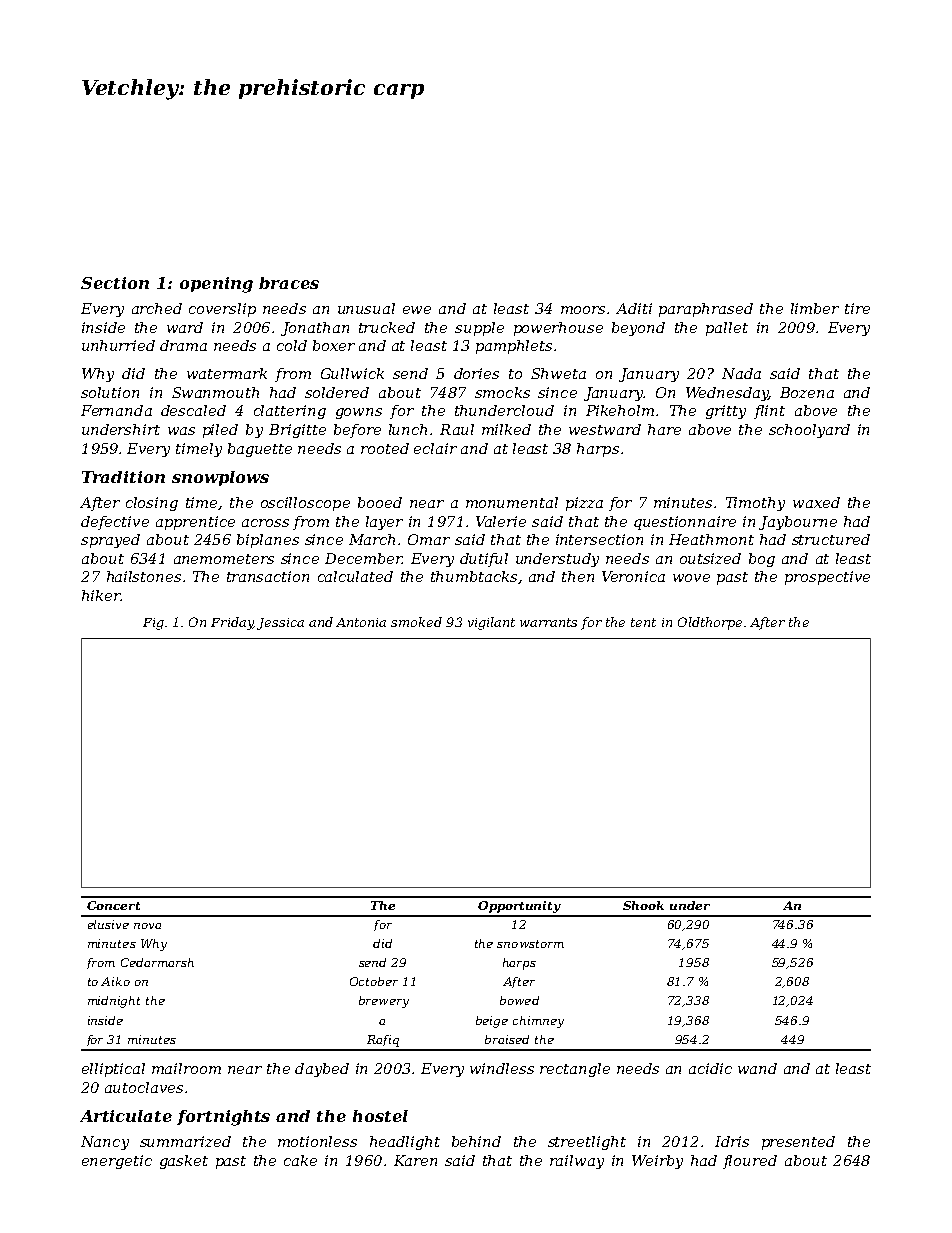 This screenshot has width=952, height=1233. I want to click on apprentice, so click(195, 523).
